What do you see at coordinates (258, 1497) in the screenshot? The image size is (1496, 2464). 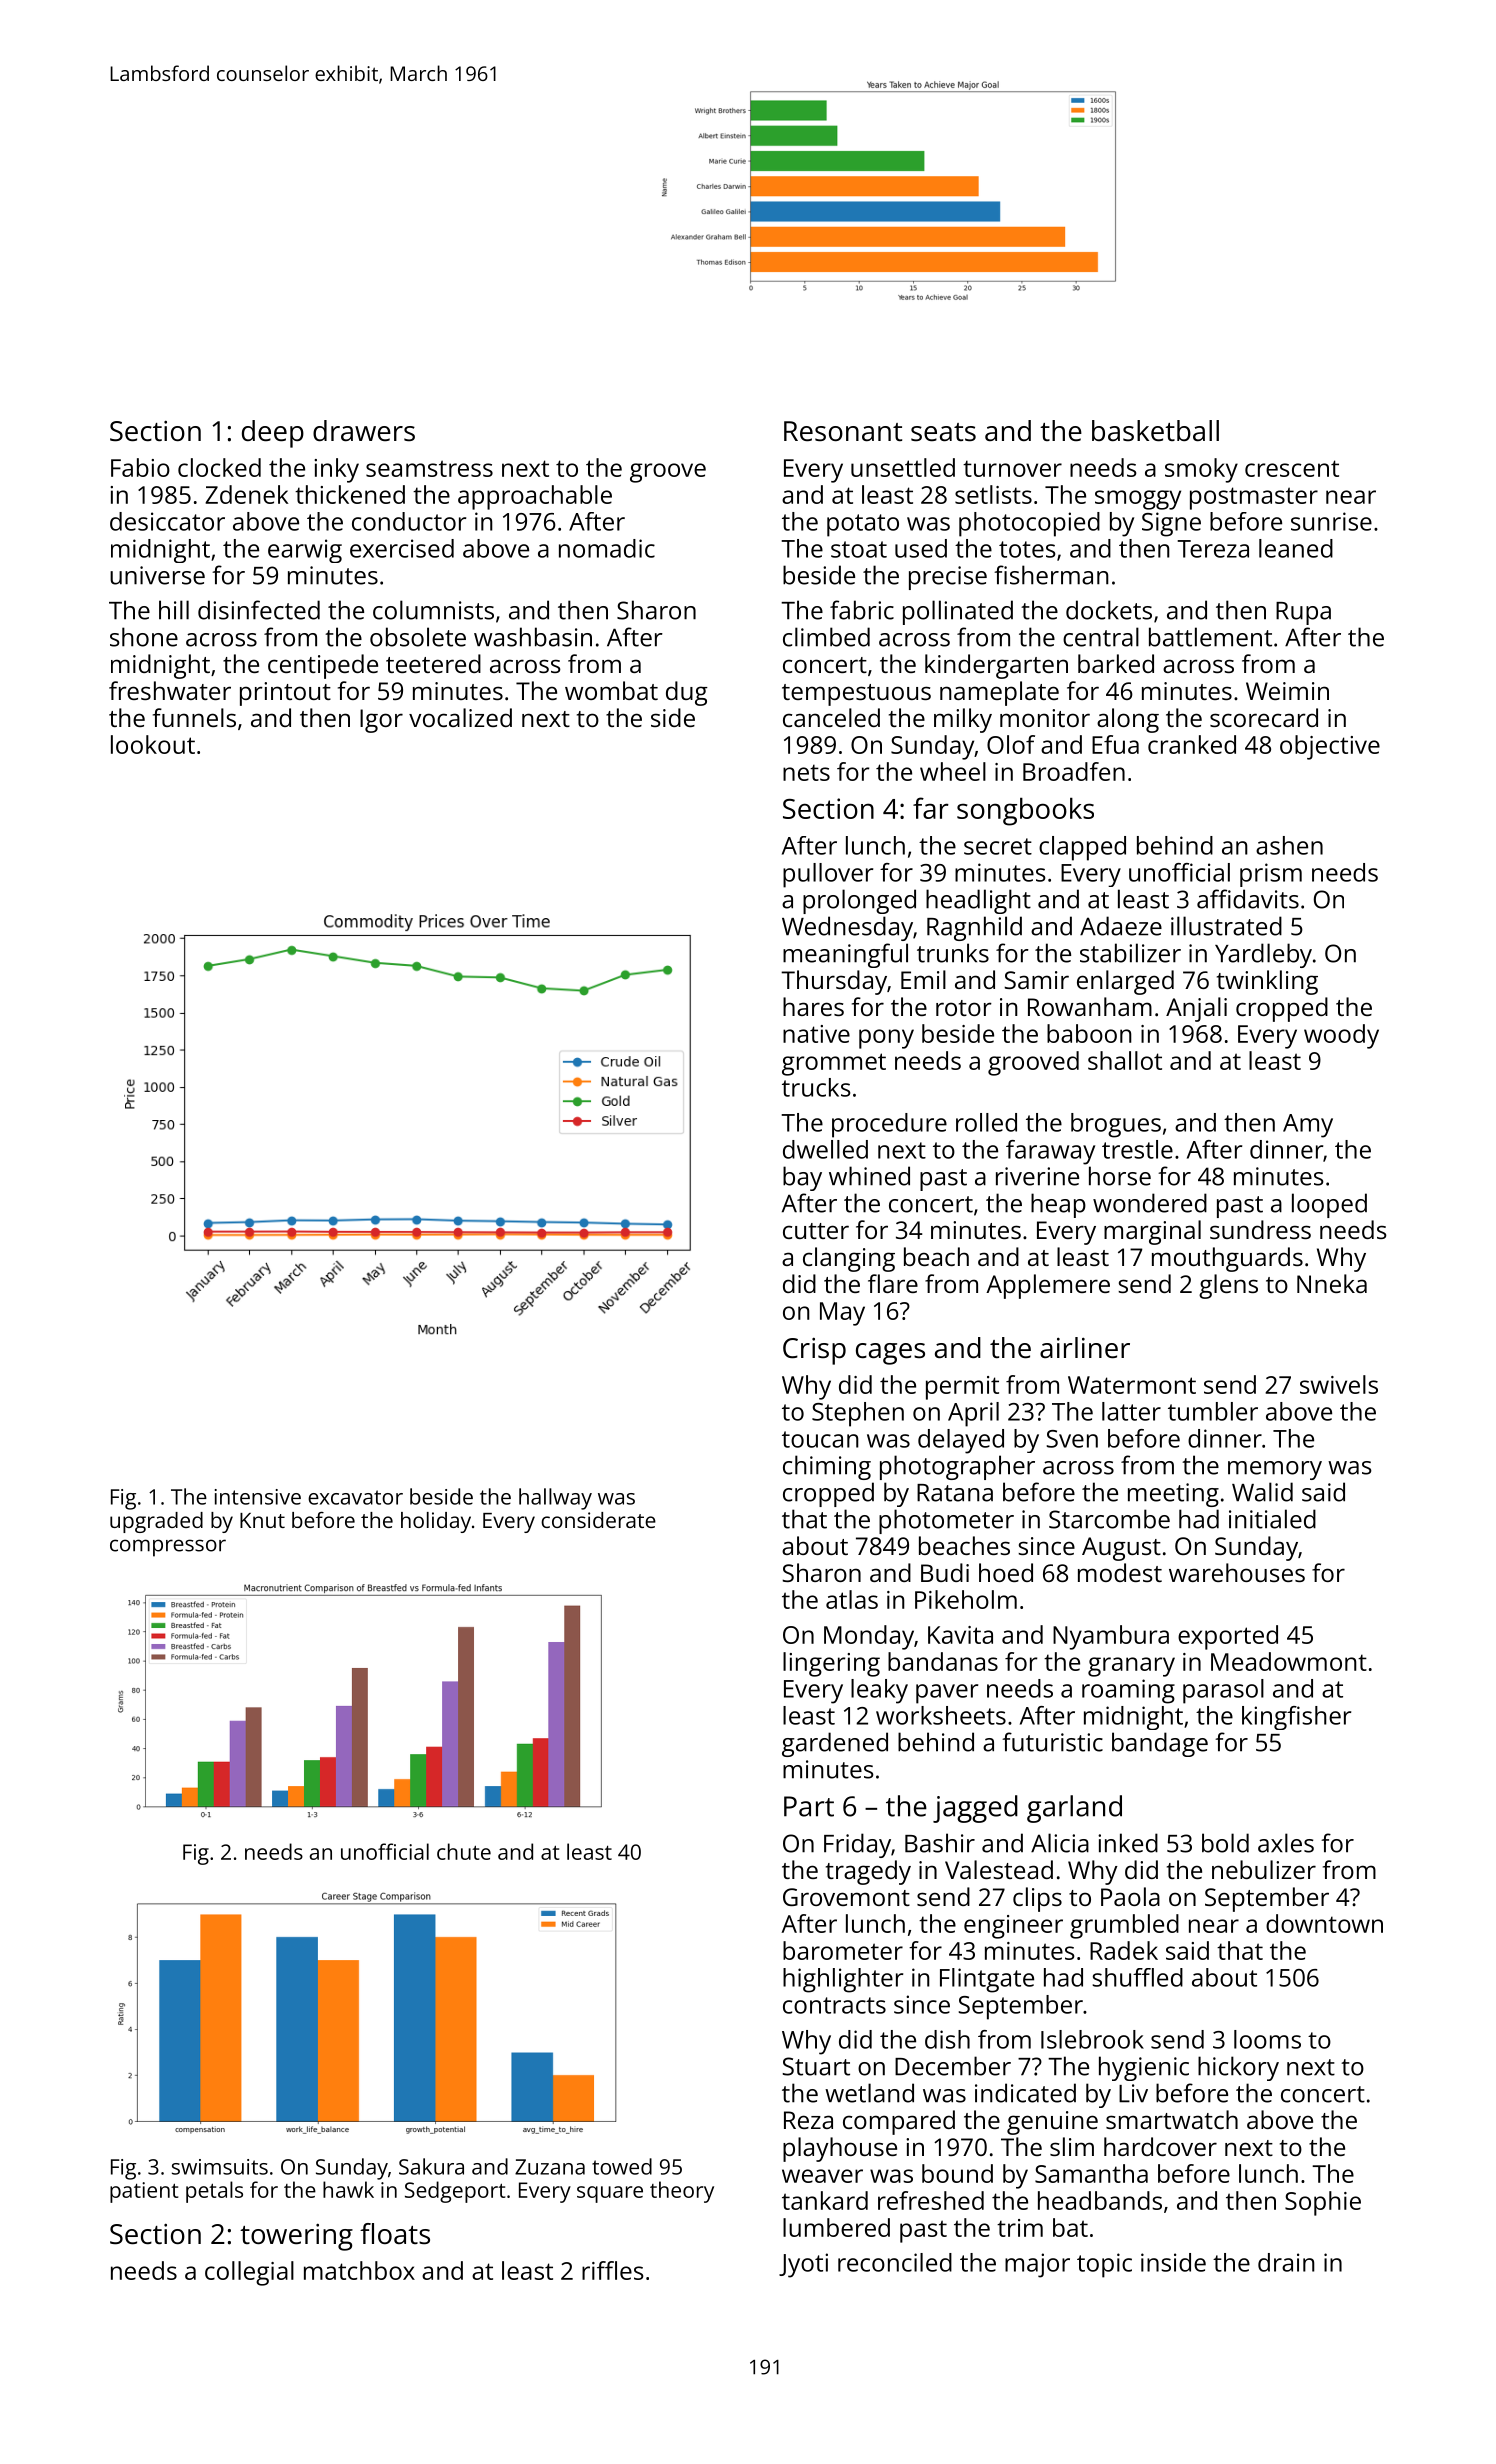 I see `intensive` at bounding box center [258, 1497].
